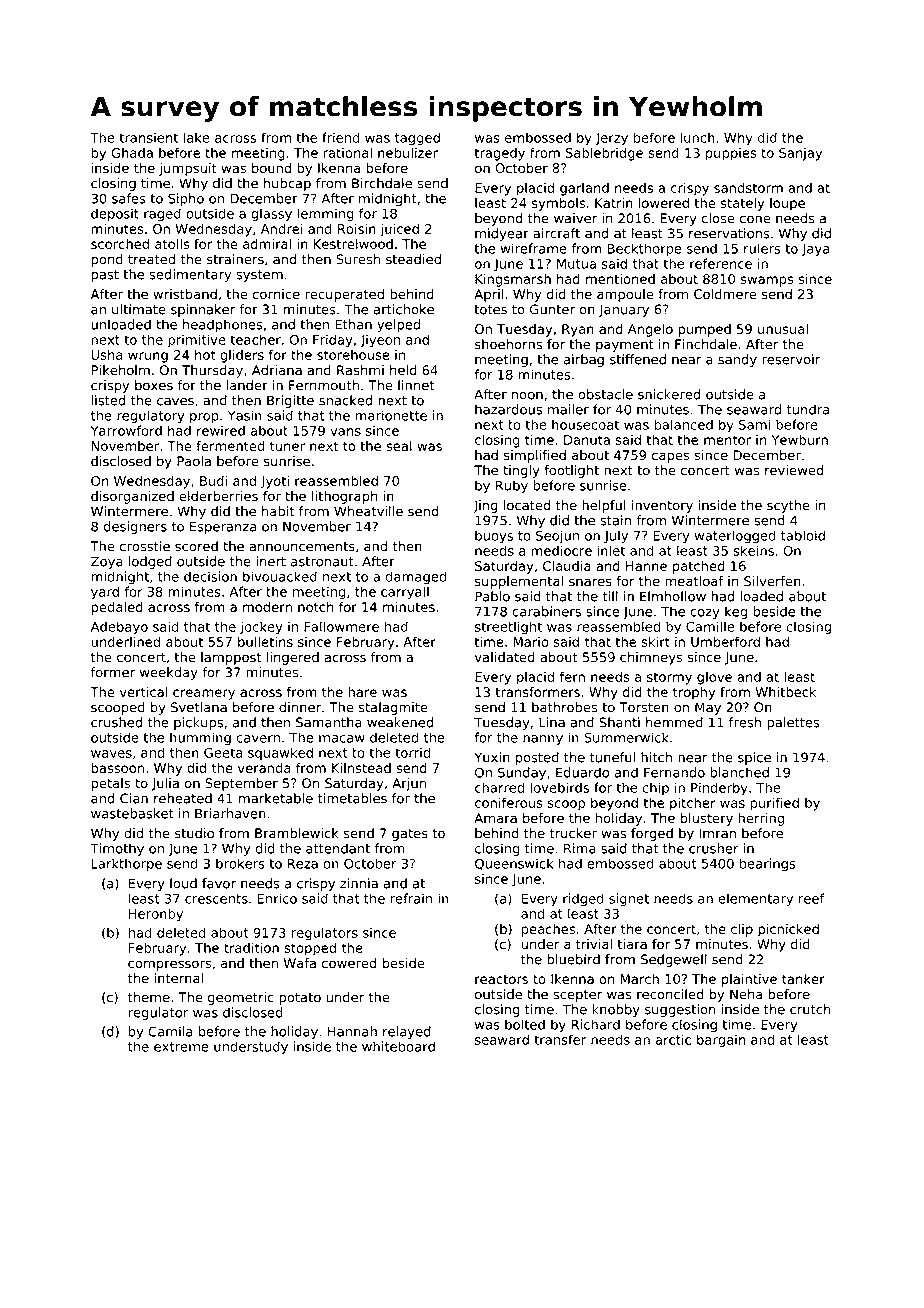 The image size is (924, 1308). Describe the element at coordinates (247, 385) in the page. I see `lander` at that location.
